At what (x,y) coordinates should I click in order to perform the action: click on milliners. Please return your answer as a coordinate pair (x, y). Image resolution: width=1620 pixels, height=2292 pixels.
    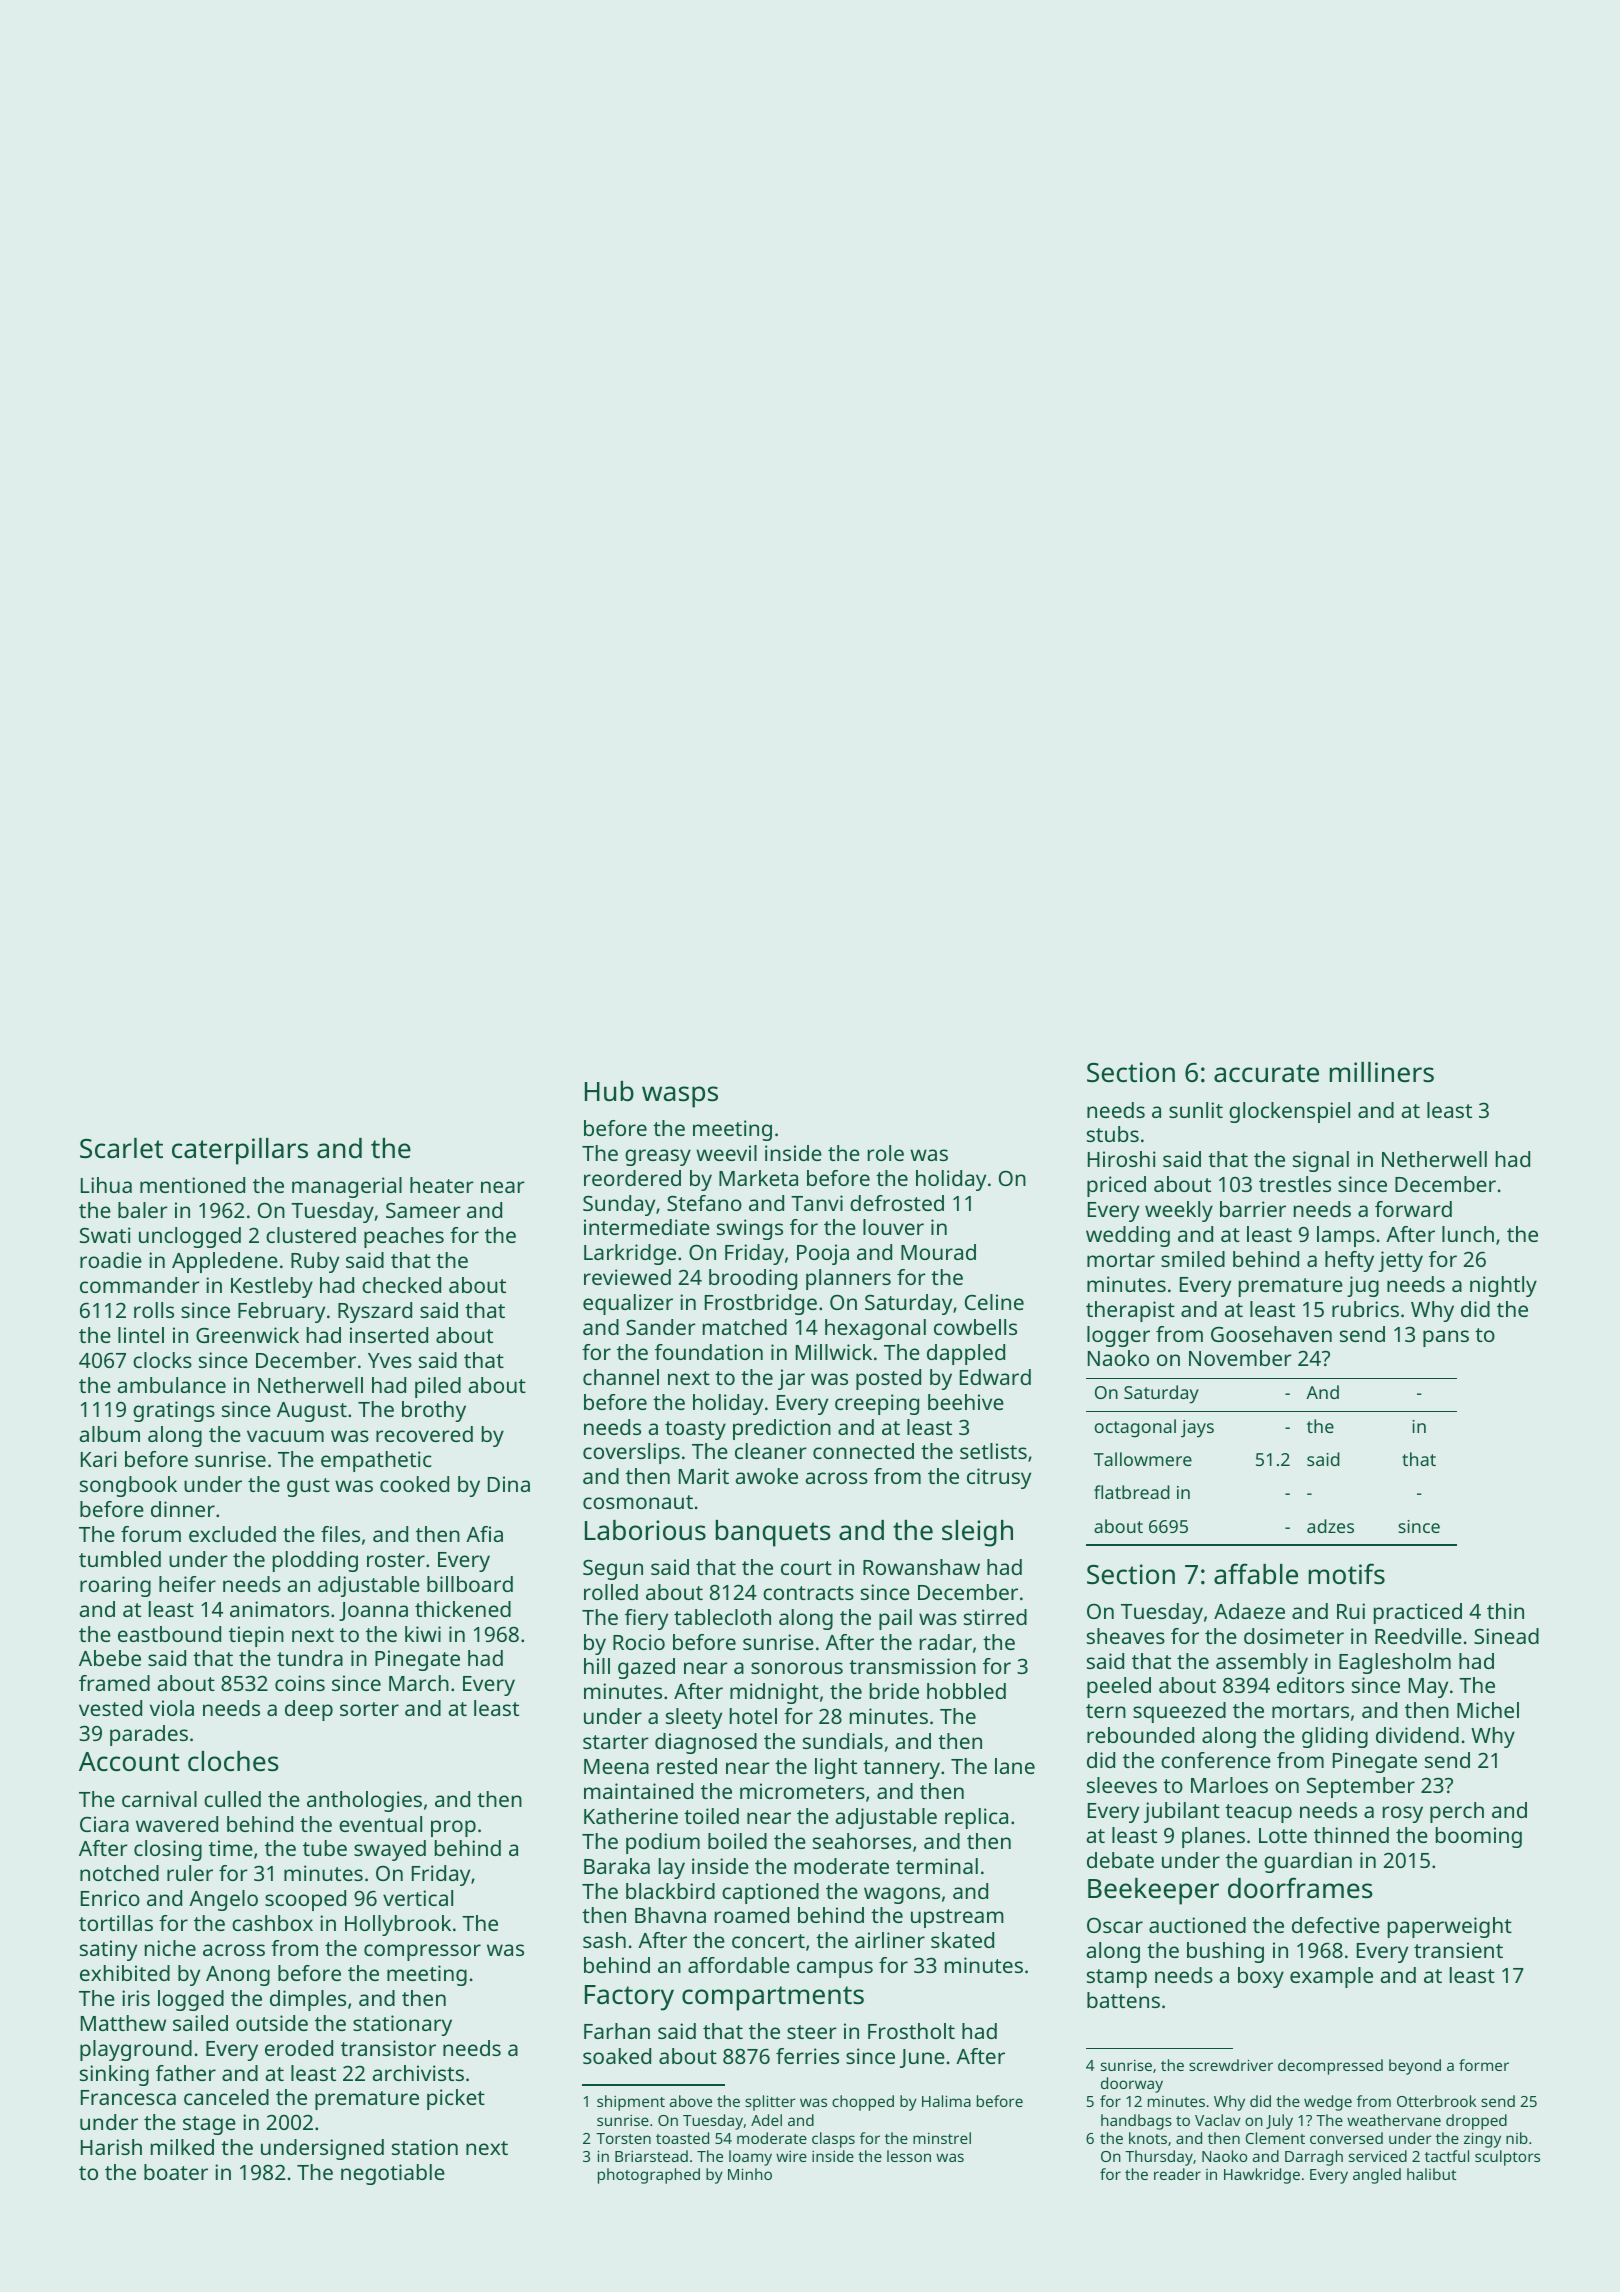
    Looking at the image, I should click on (1382, 1072).
